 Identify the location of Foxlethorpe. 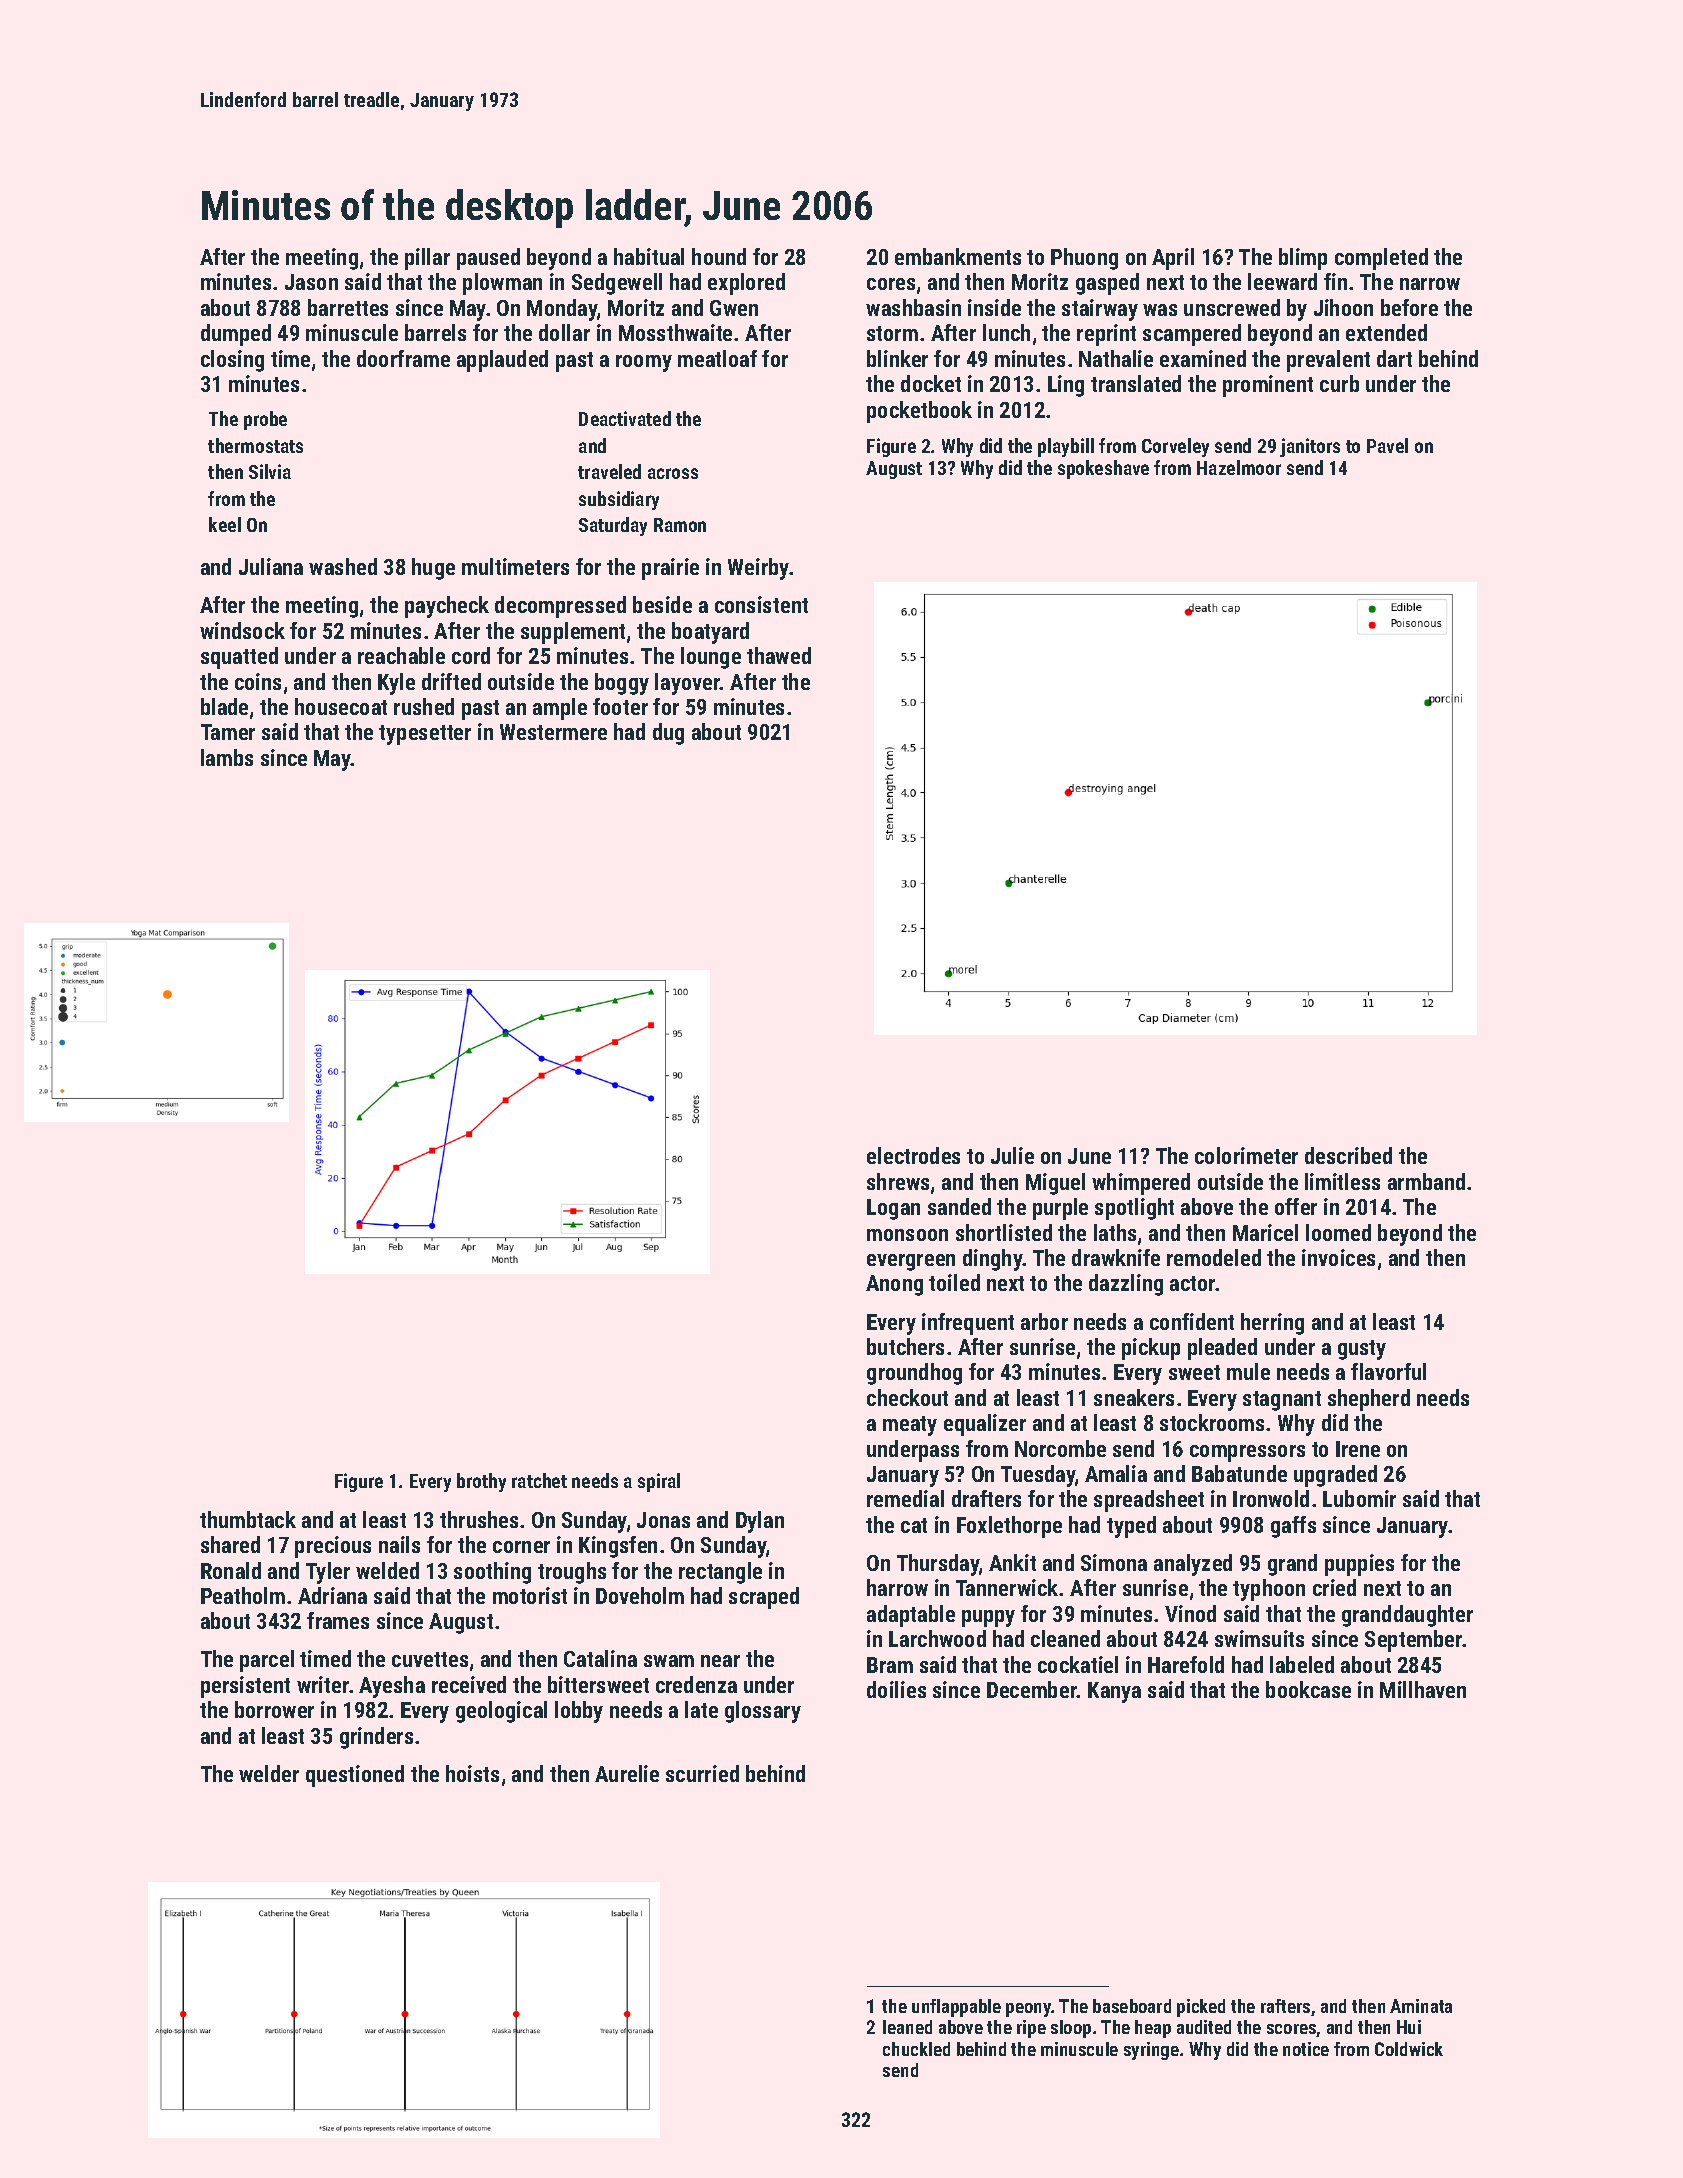
(1009, 1527).
